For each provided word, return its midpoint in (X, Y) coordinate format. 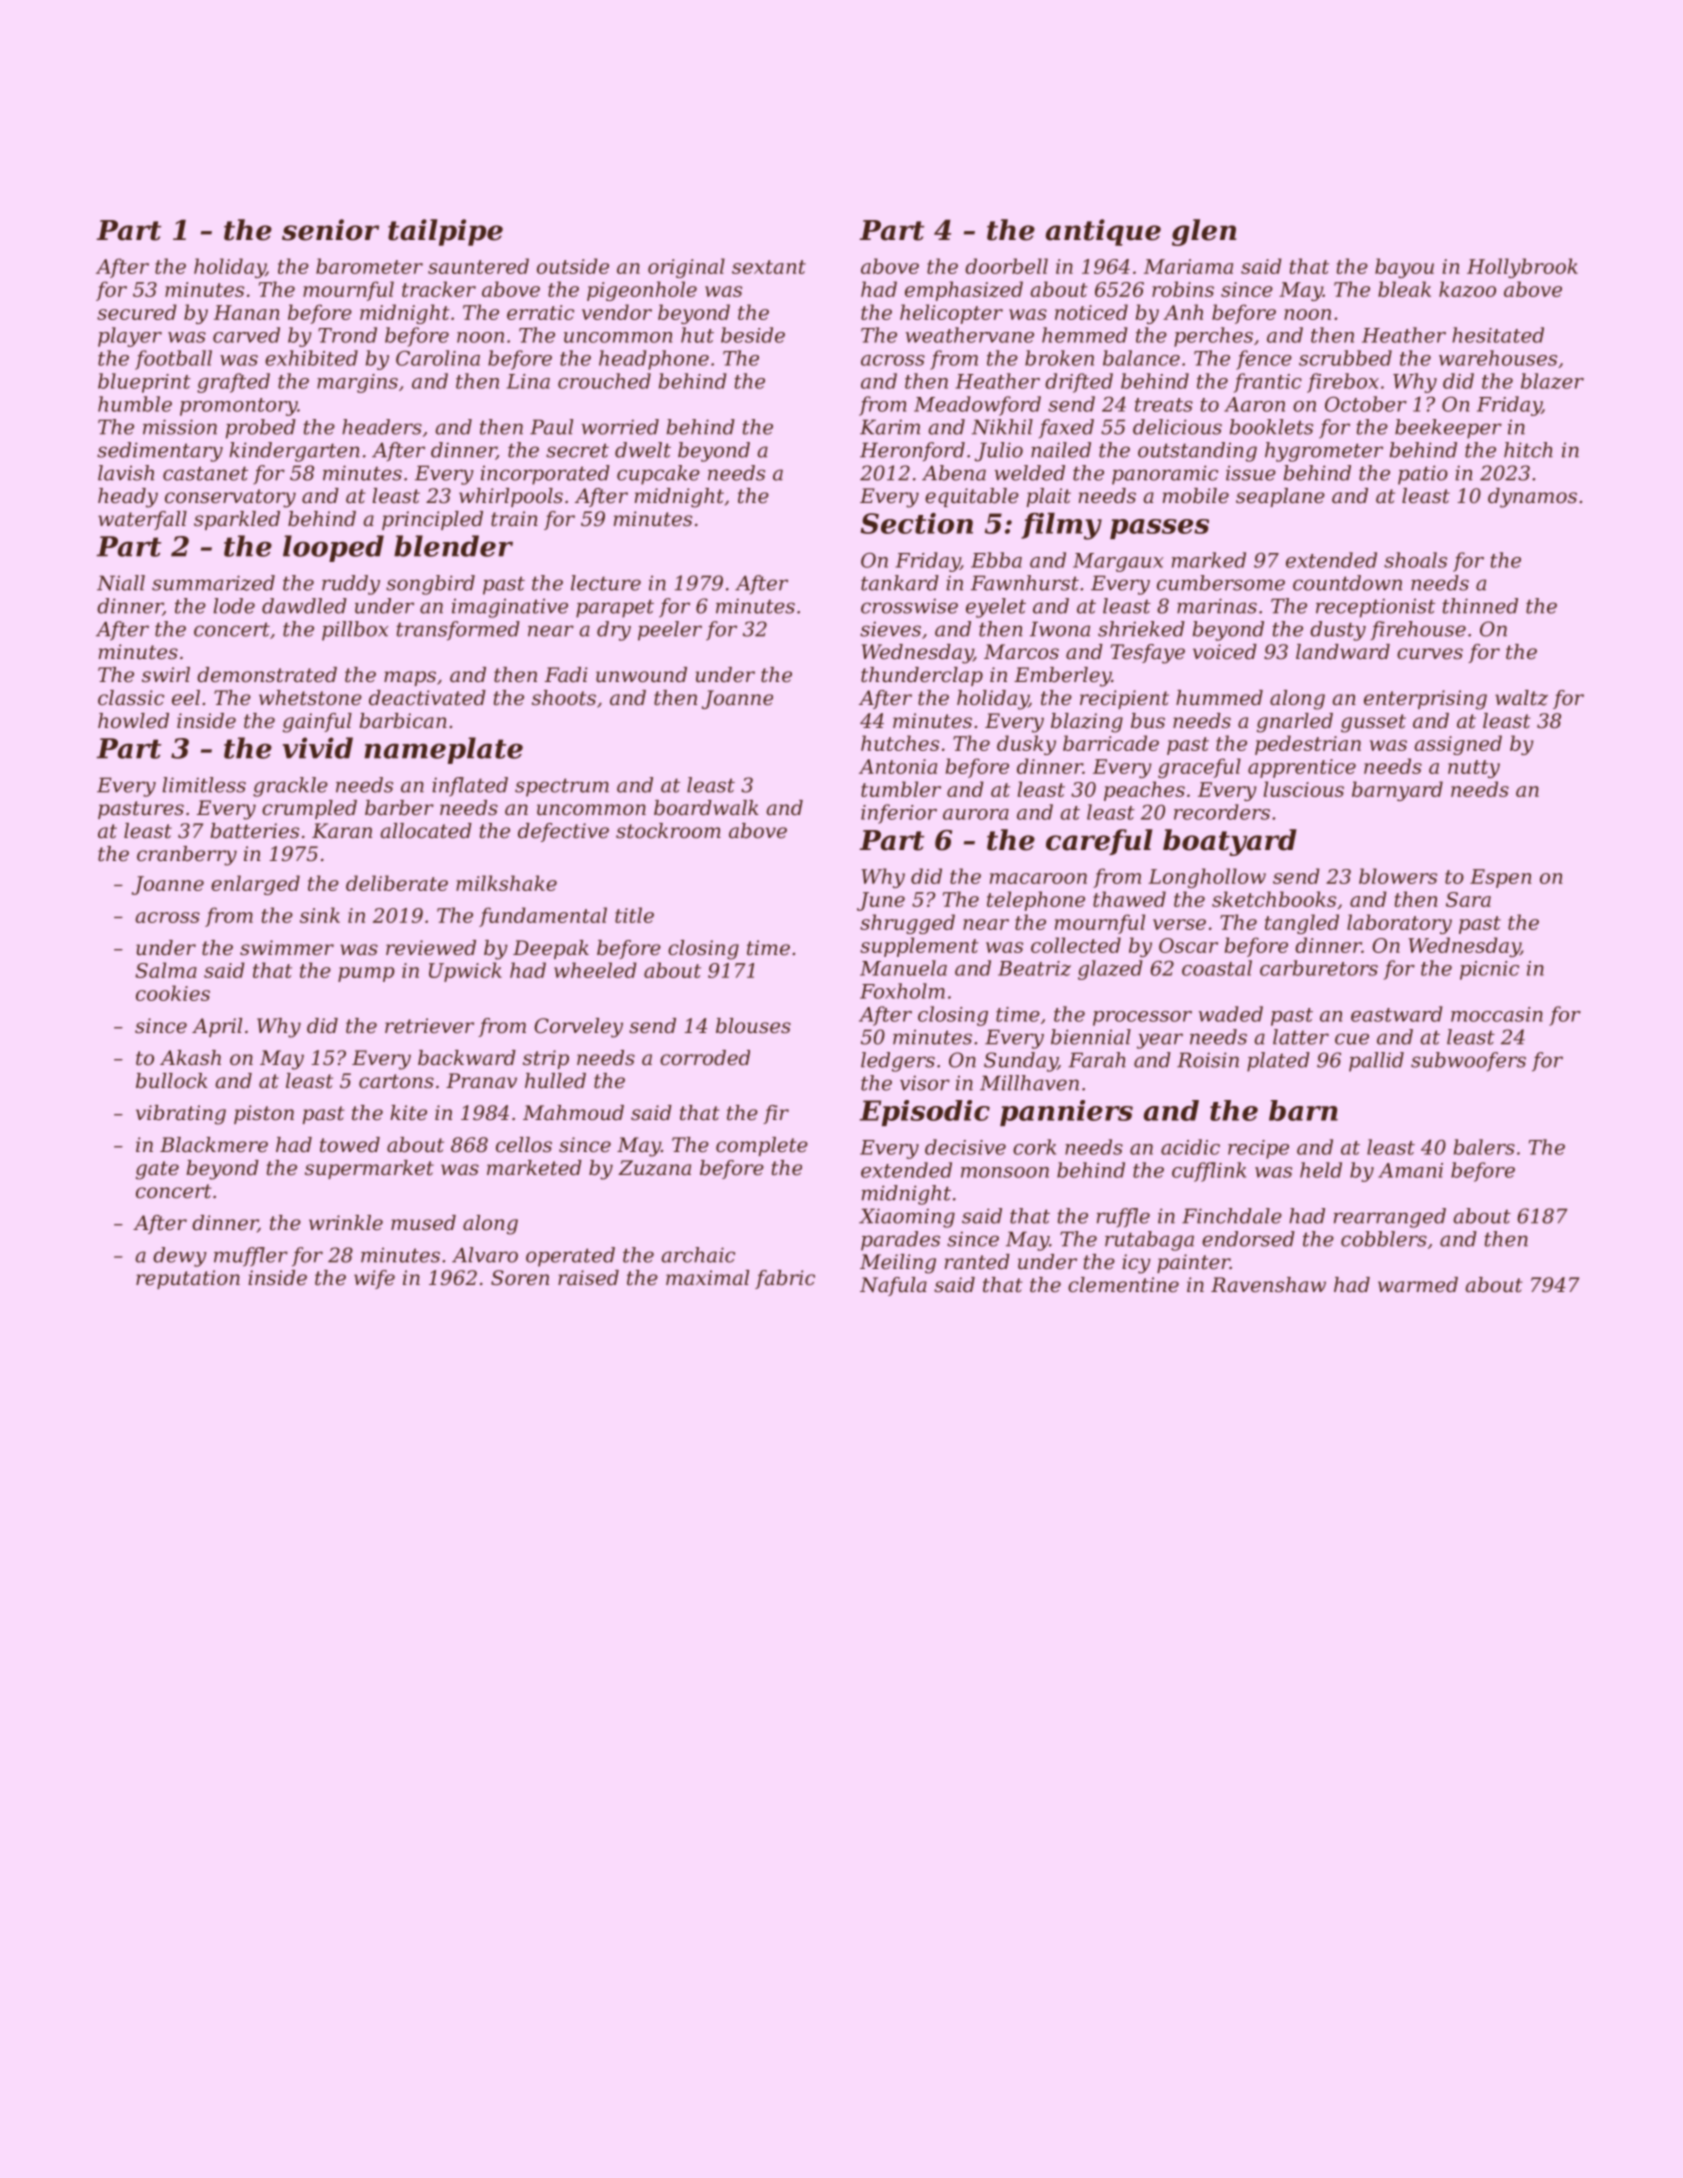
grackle (290, 787)
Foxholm (902, 991)
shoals (1415, 560)
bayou (1404, 268)
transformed (458, 631)
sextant (769, 267)
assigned (1458, 745)
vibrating (181, 1115)
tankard (900, 583)
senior (330, 230)
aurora (976, 814)
